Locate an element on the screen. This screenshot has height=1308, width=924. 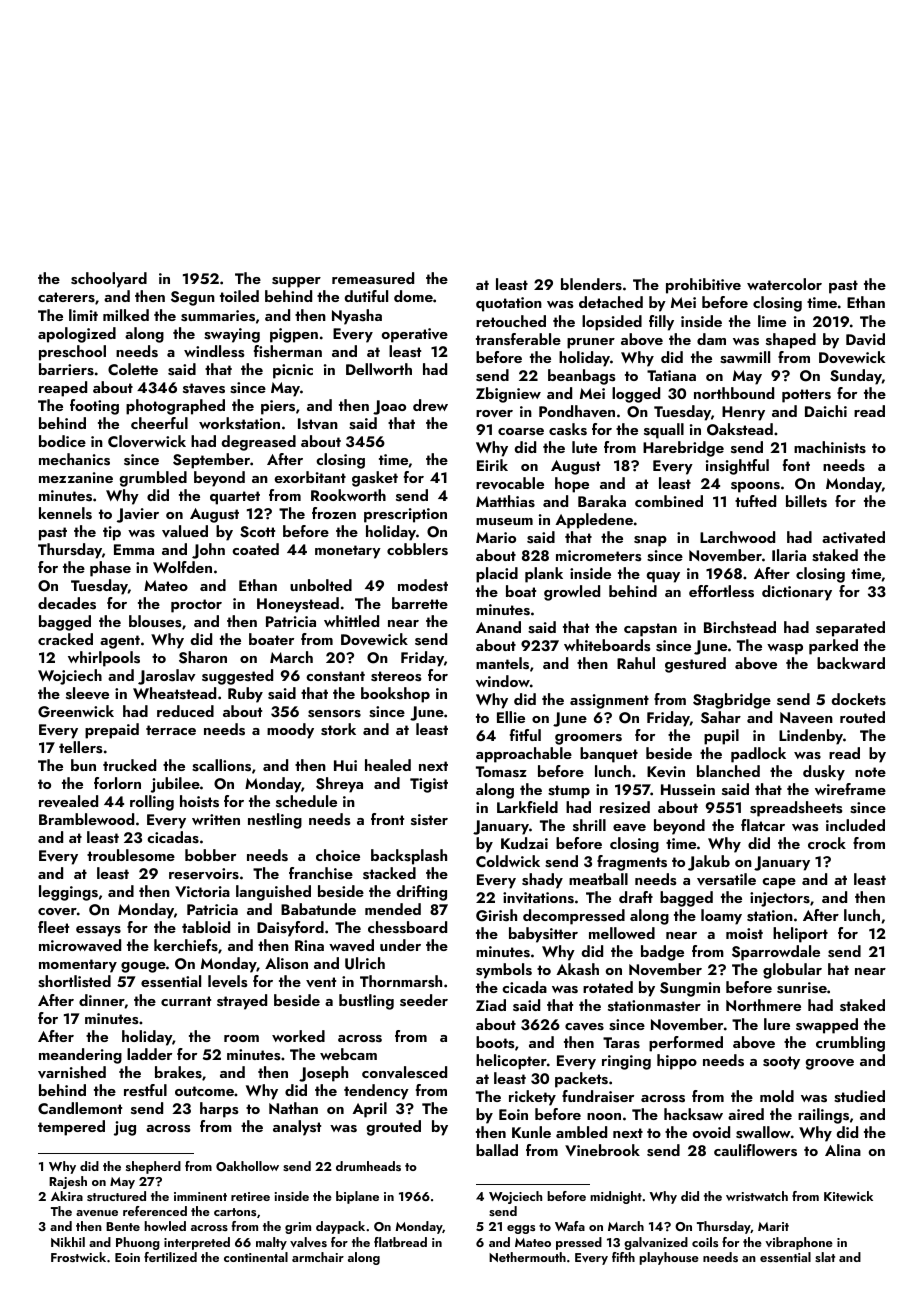
quartet is located at coordinates (235, 498).
